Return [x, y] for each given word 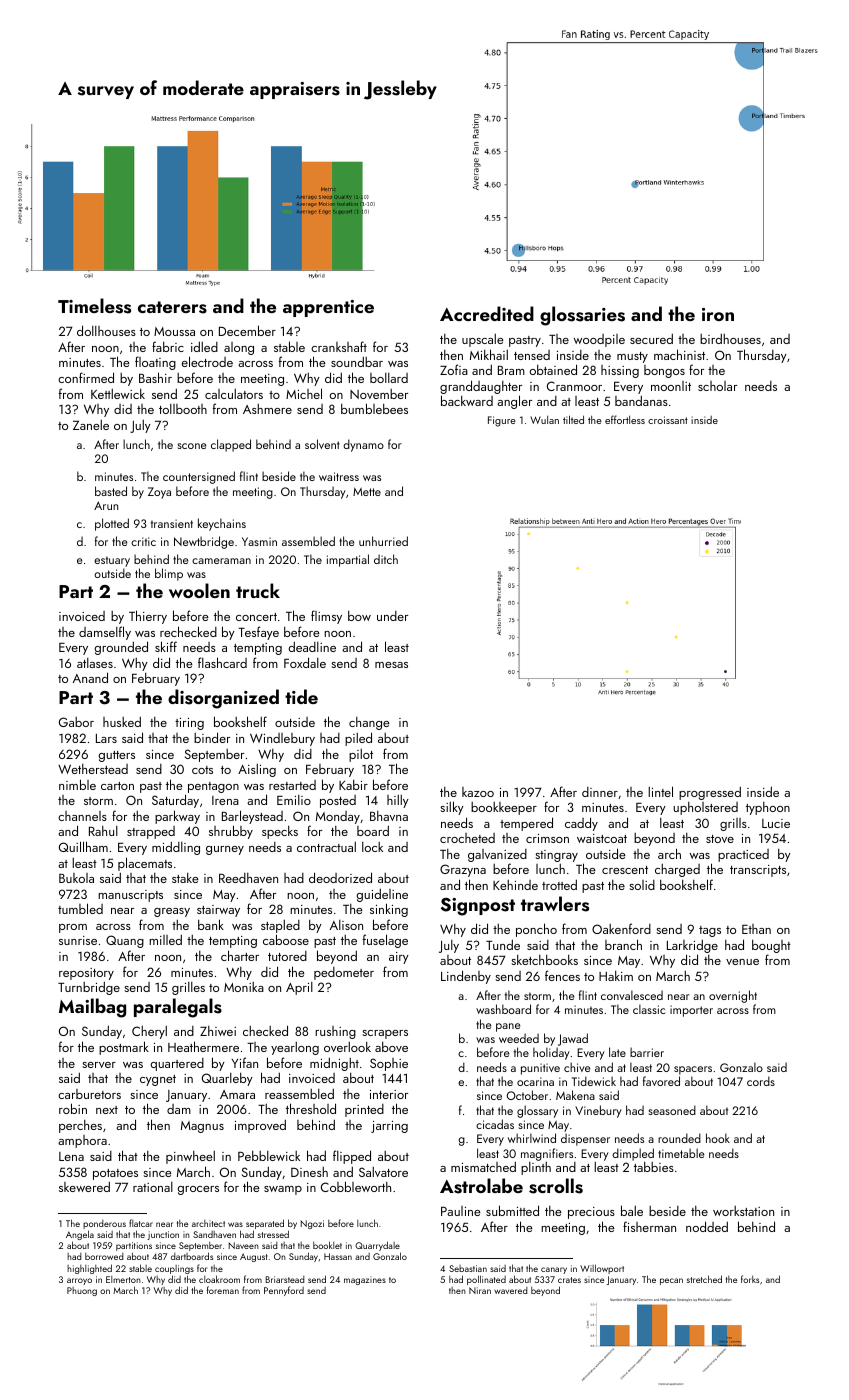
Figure [502, 421]
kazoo [478, 792]
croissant [668, 420]
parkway [177, 817]
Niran [480, 1290]
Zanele [91, 425]
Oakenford [621, 928]
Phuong [82, 1291]
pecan [671, 1281]
